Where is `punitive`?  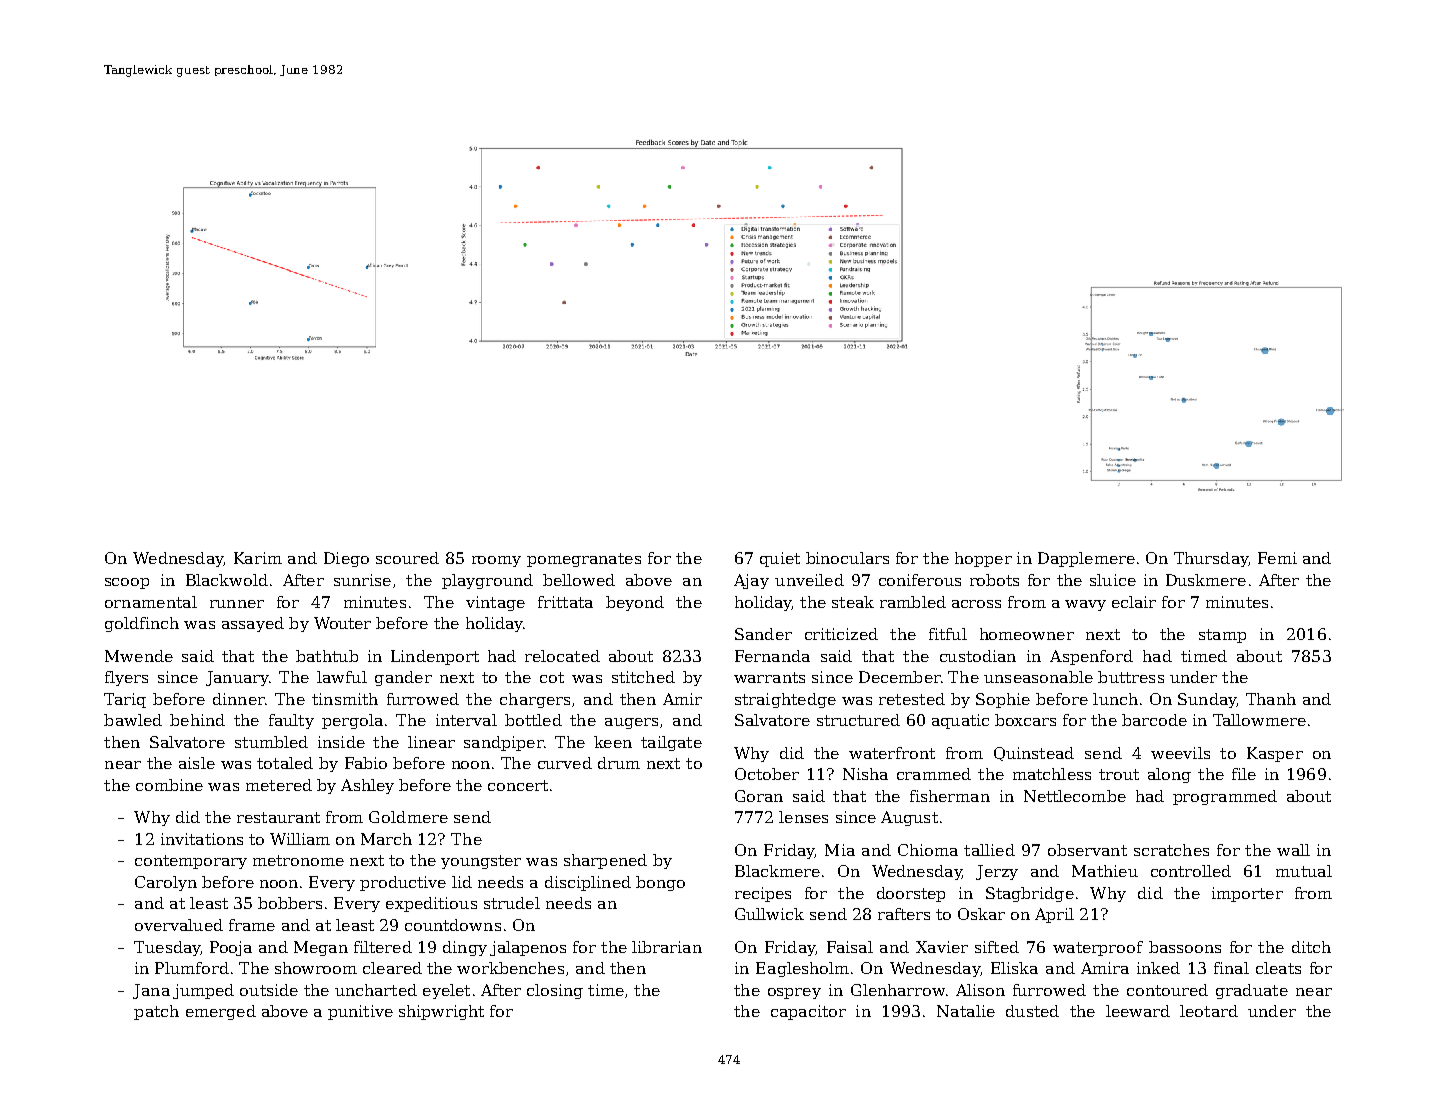
punitive is located at coordinates (360, 1012).
